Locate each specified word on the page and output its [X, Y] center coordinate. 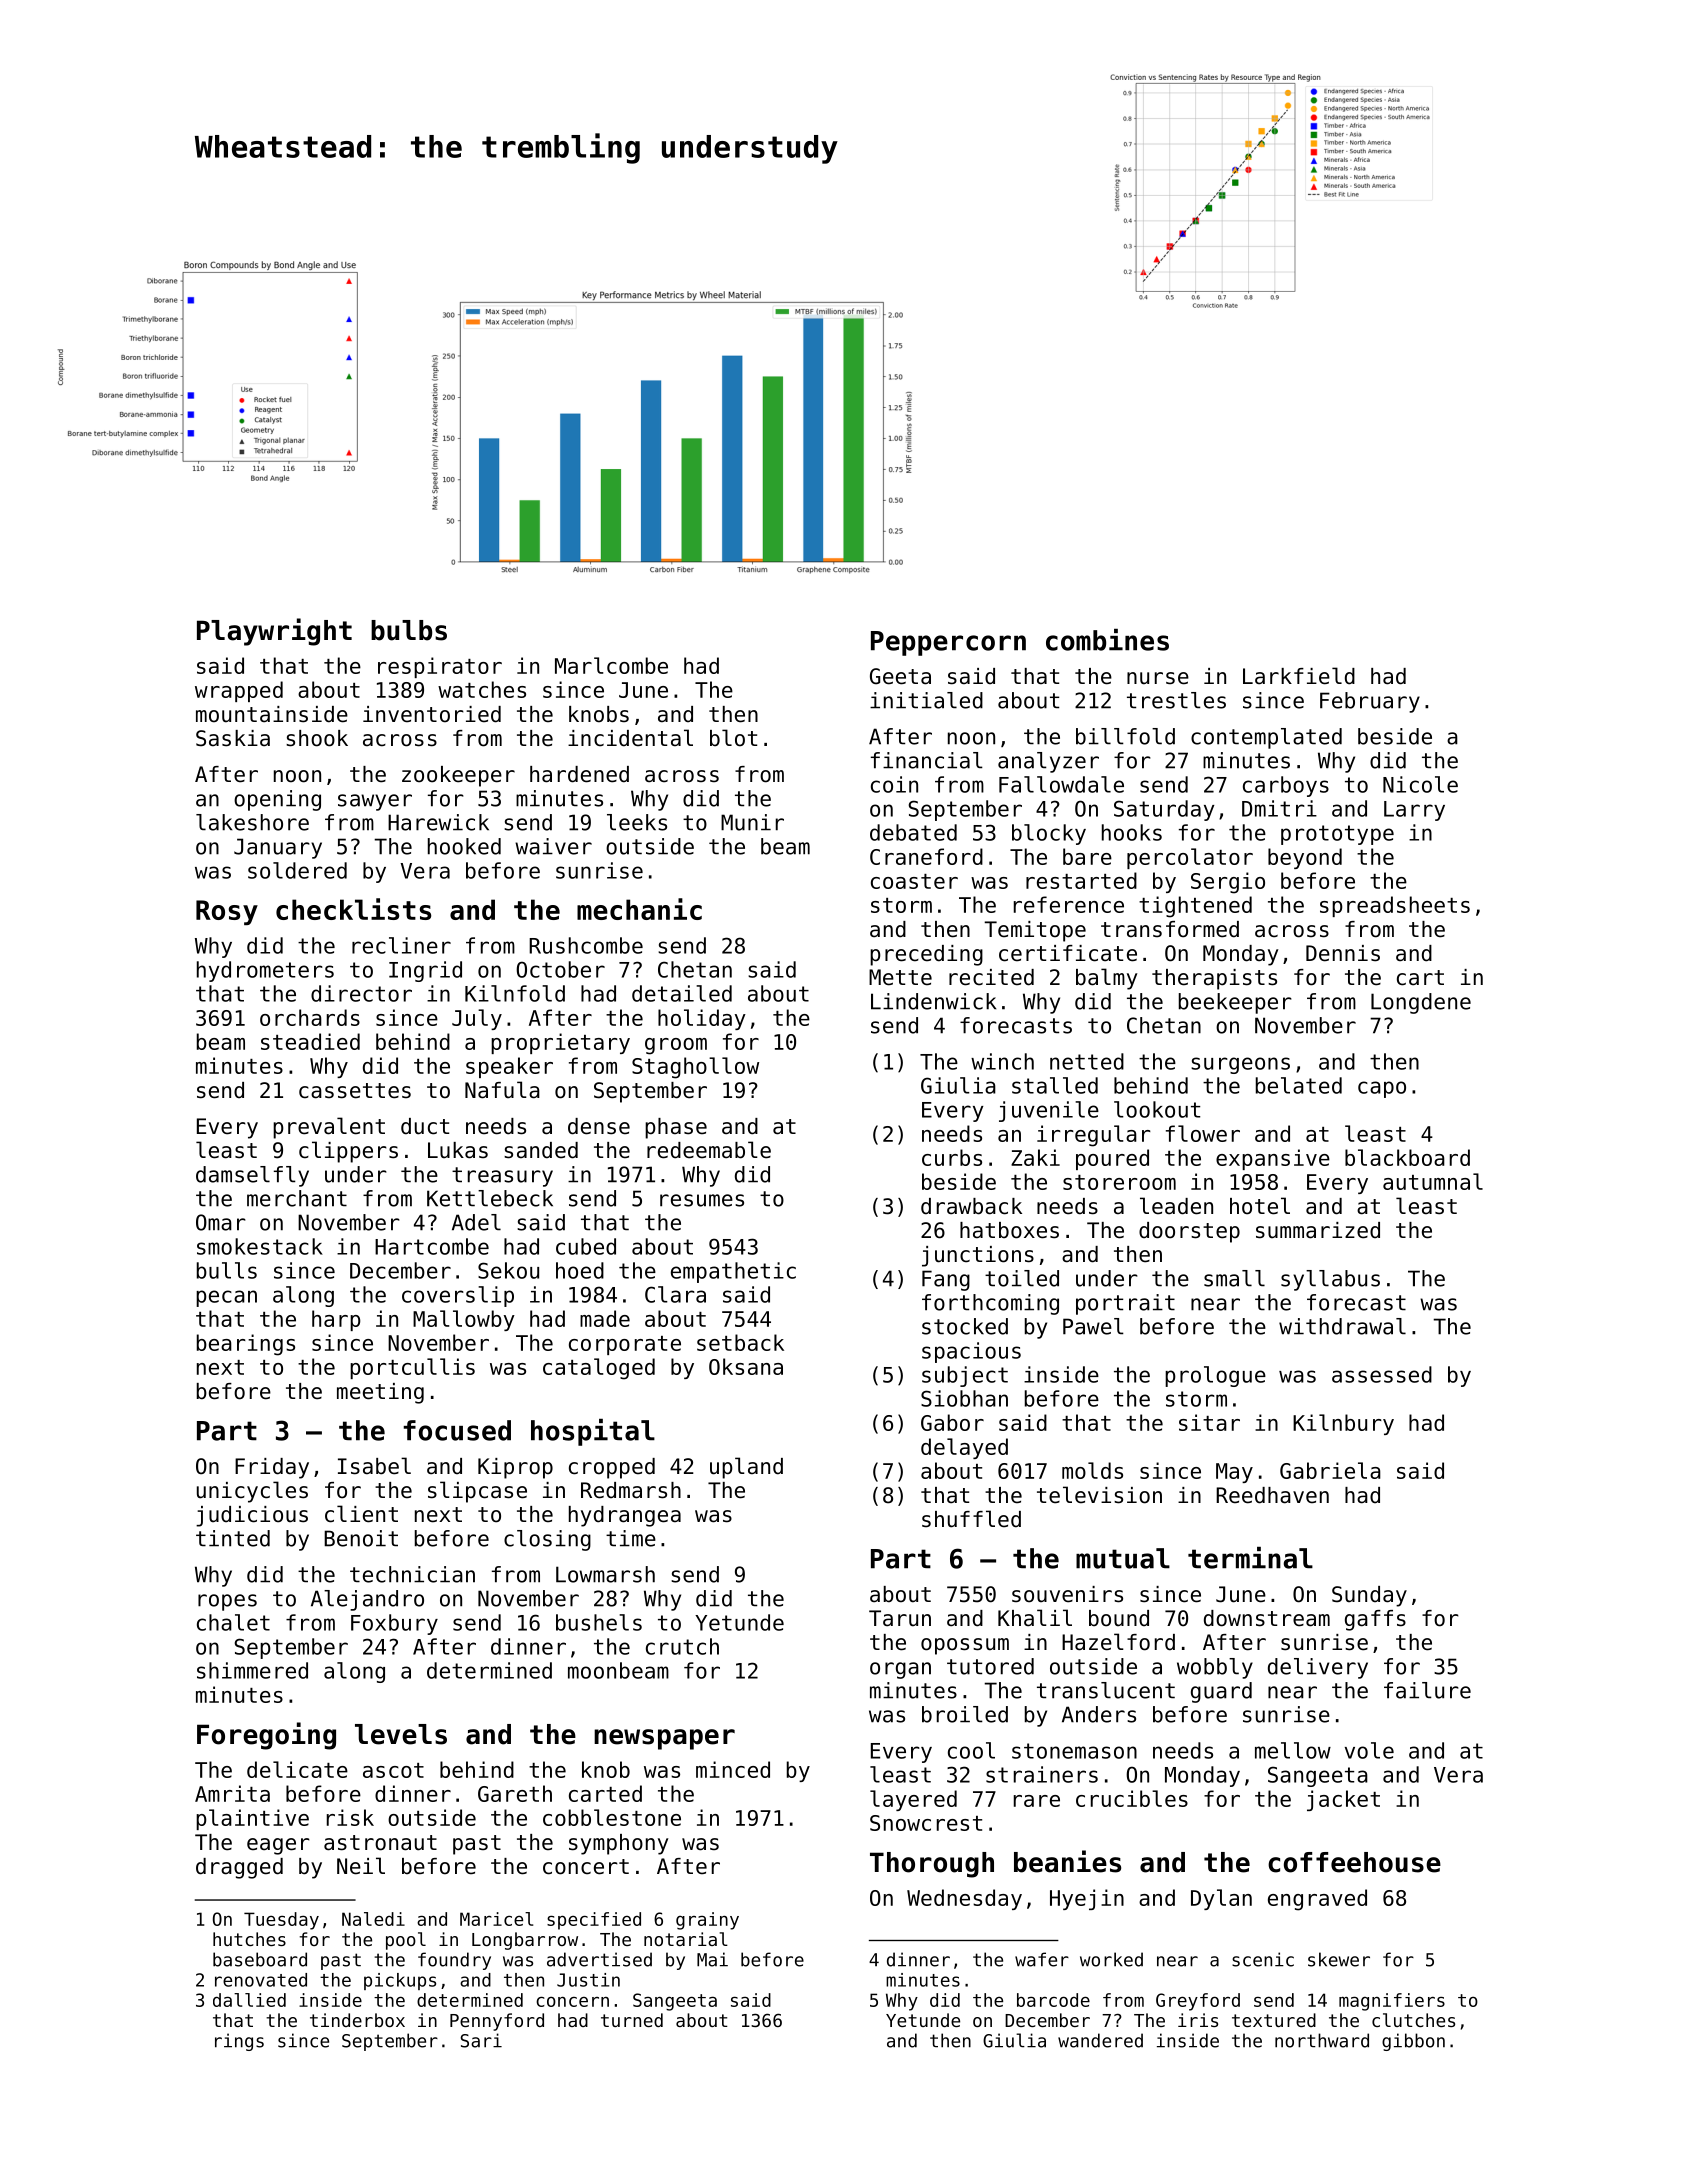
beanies [1067, 1861]
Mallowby [464, 1320]
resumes [702, 1200]
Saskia [233, 738]
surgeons [1240, 1065]
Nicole [1420, 784]
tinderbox [357, 2020]
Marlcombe [611, 665]
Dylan [1221, 1899]
